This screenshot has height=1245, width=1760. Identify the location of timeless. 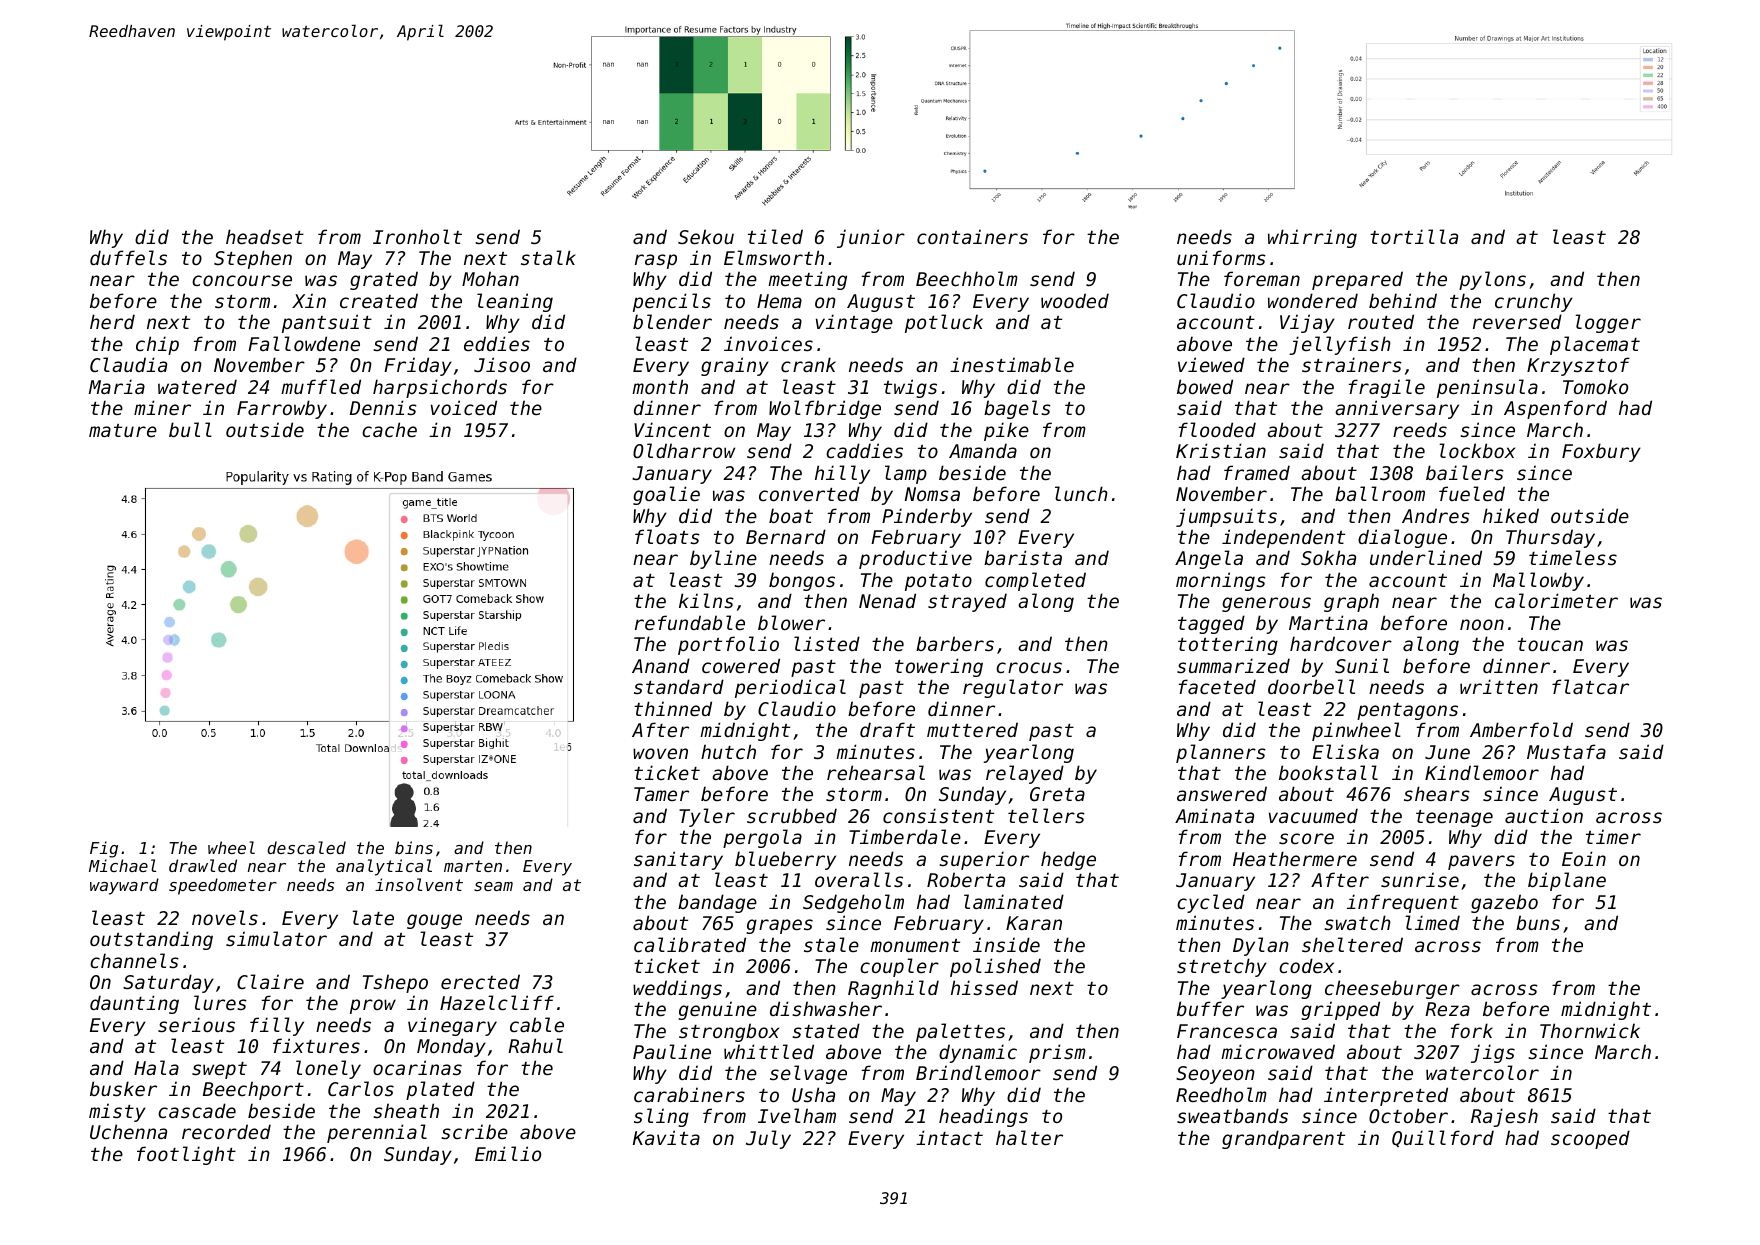
(1573, 557).
